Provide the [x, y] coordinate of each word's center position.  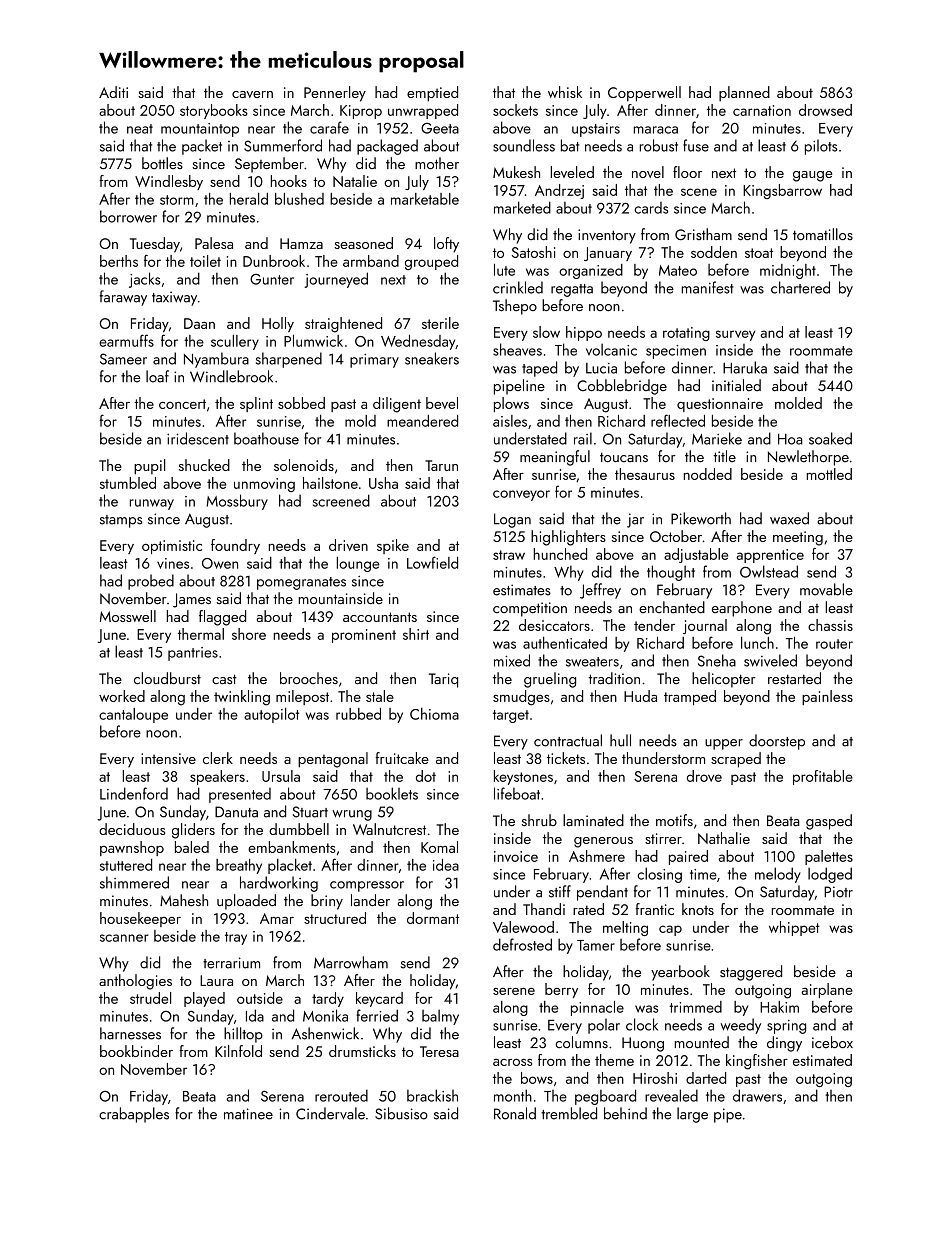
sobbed [301, 403]
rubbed [358, 714]
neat [140, 129]
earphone [742, 609]
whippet [794, 928]
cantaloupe [133, 715]
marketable [425, 199]
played [204, 999]
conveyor [521, 495]
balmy [440, 1017]
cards [652, 208]
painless [827, 697]
